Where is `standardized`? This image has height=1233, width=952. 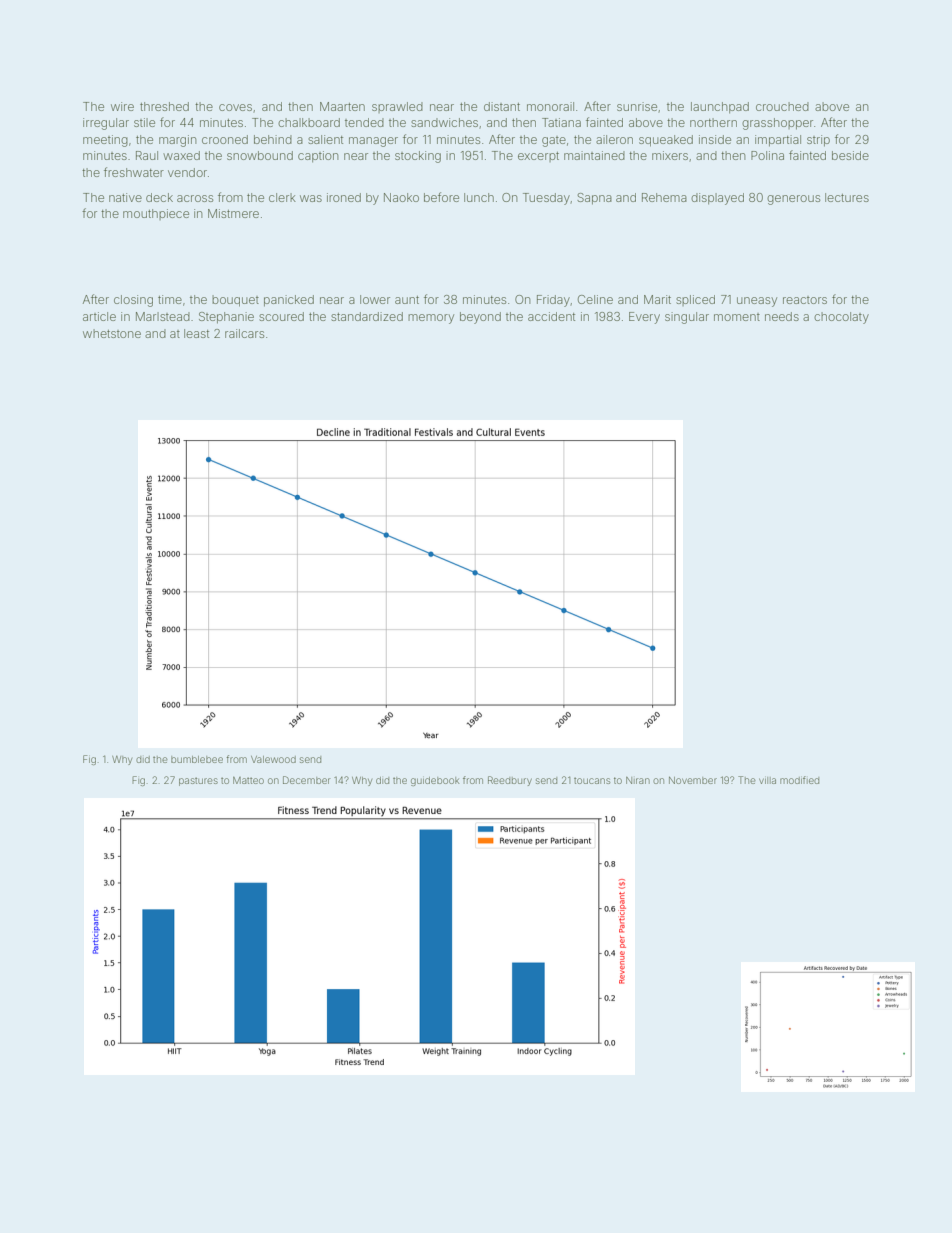
standardized is located at coordinates (367, 316).
